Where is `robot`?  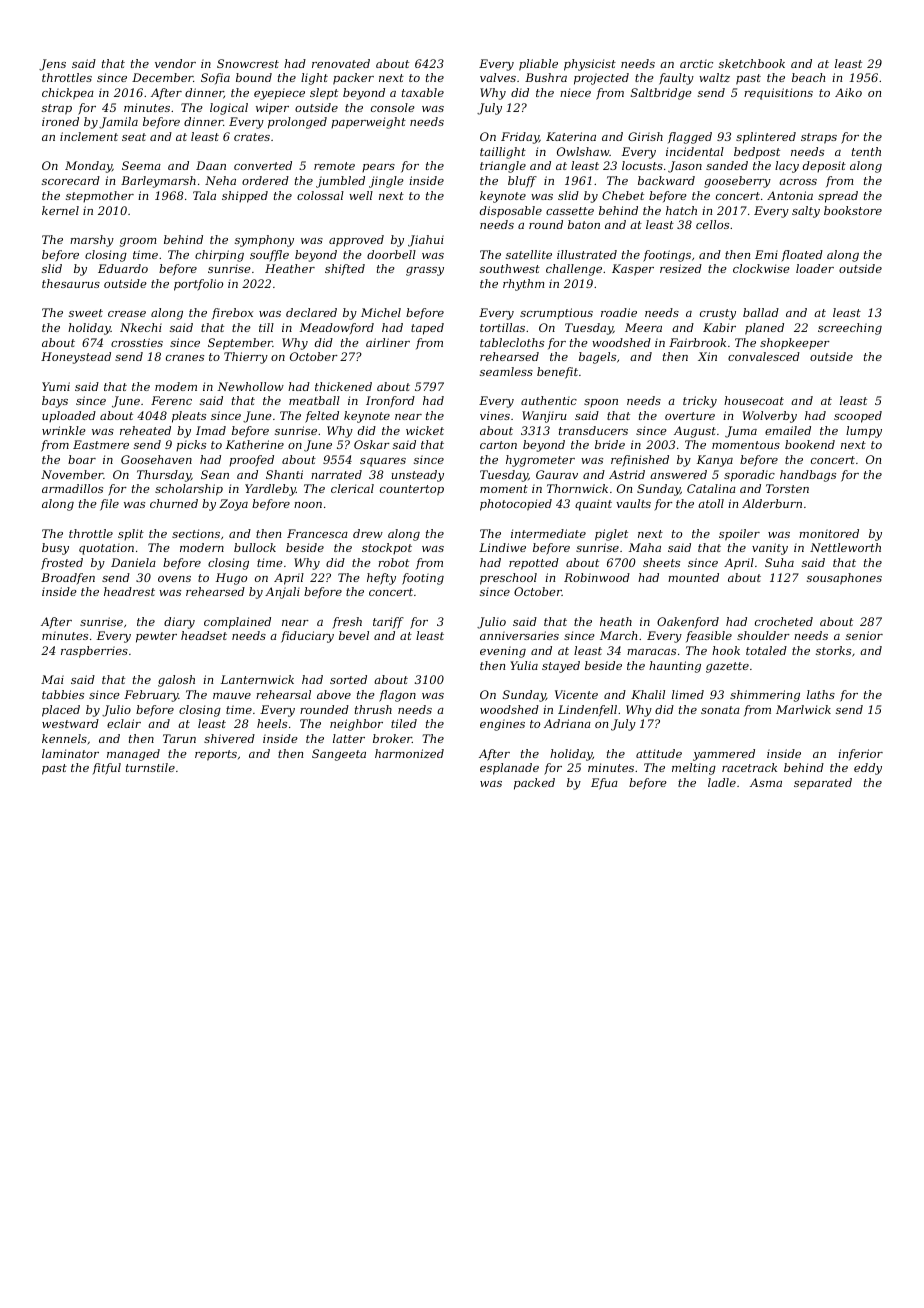 robot is located at coordinates (393, 562).
